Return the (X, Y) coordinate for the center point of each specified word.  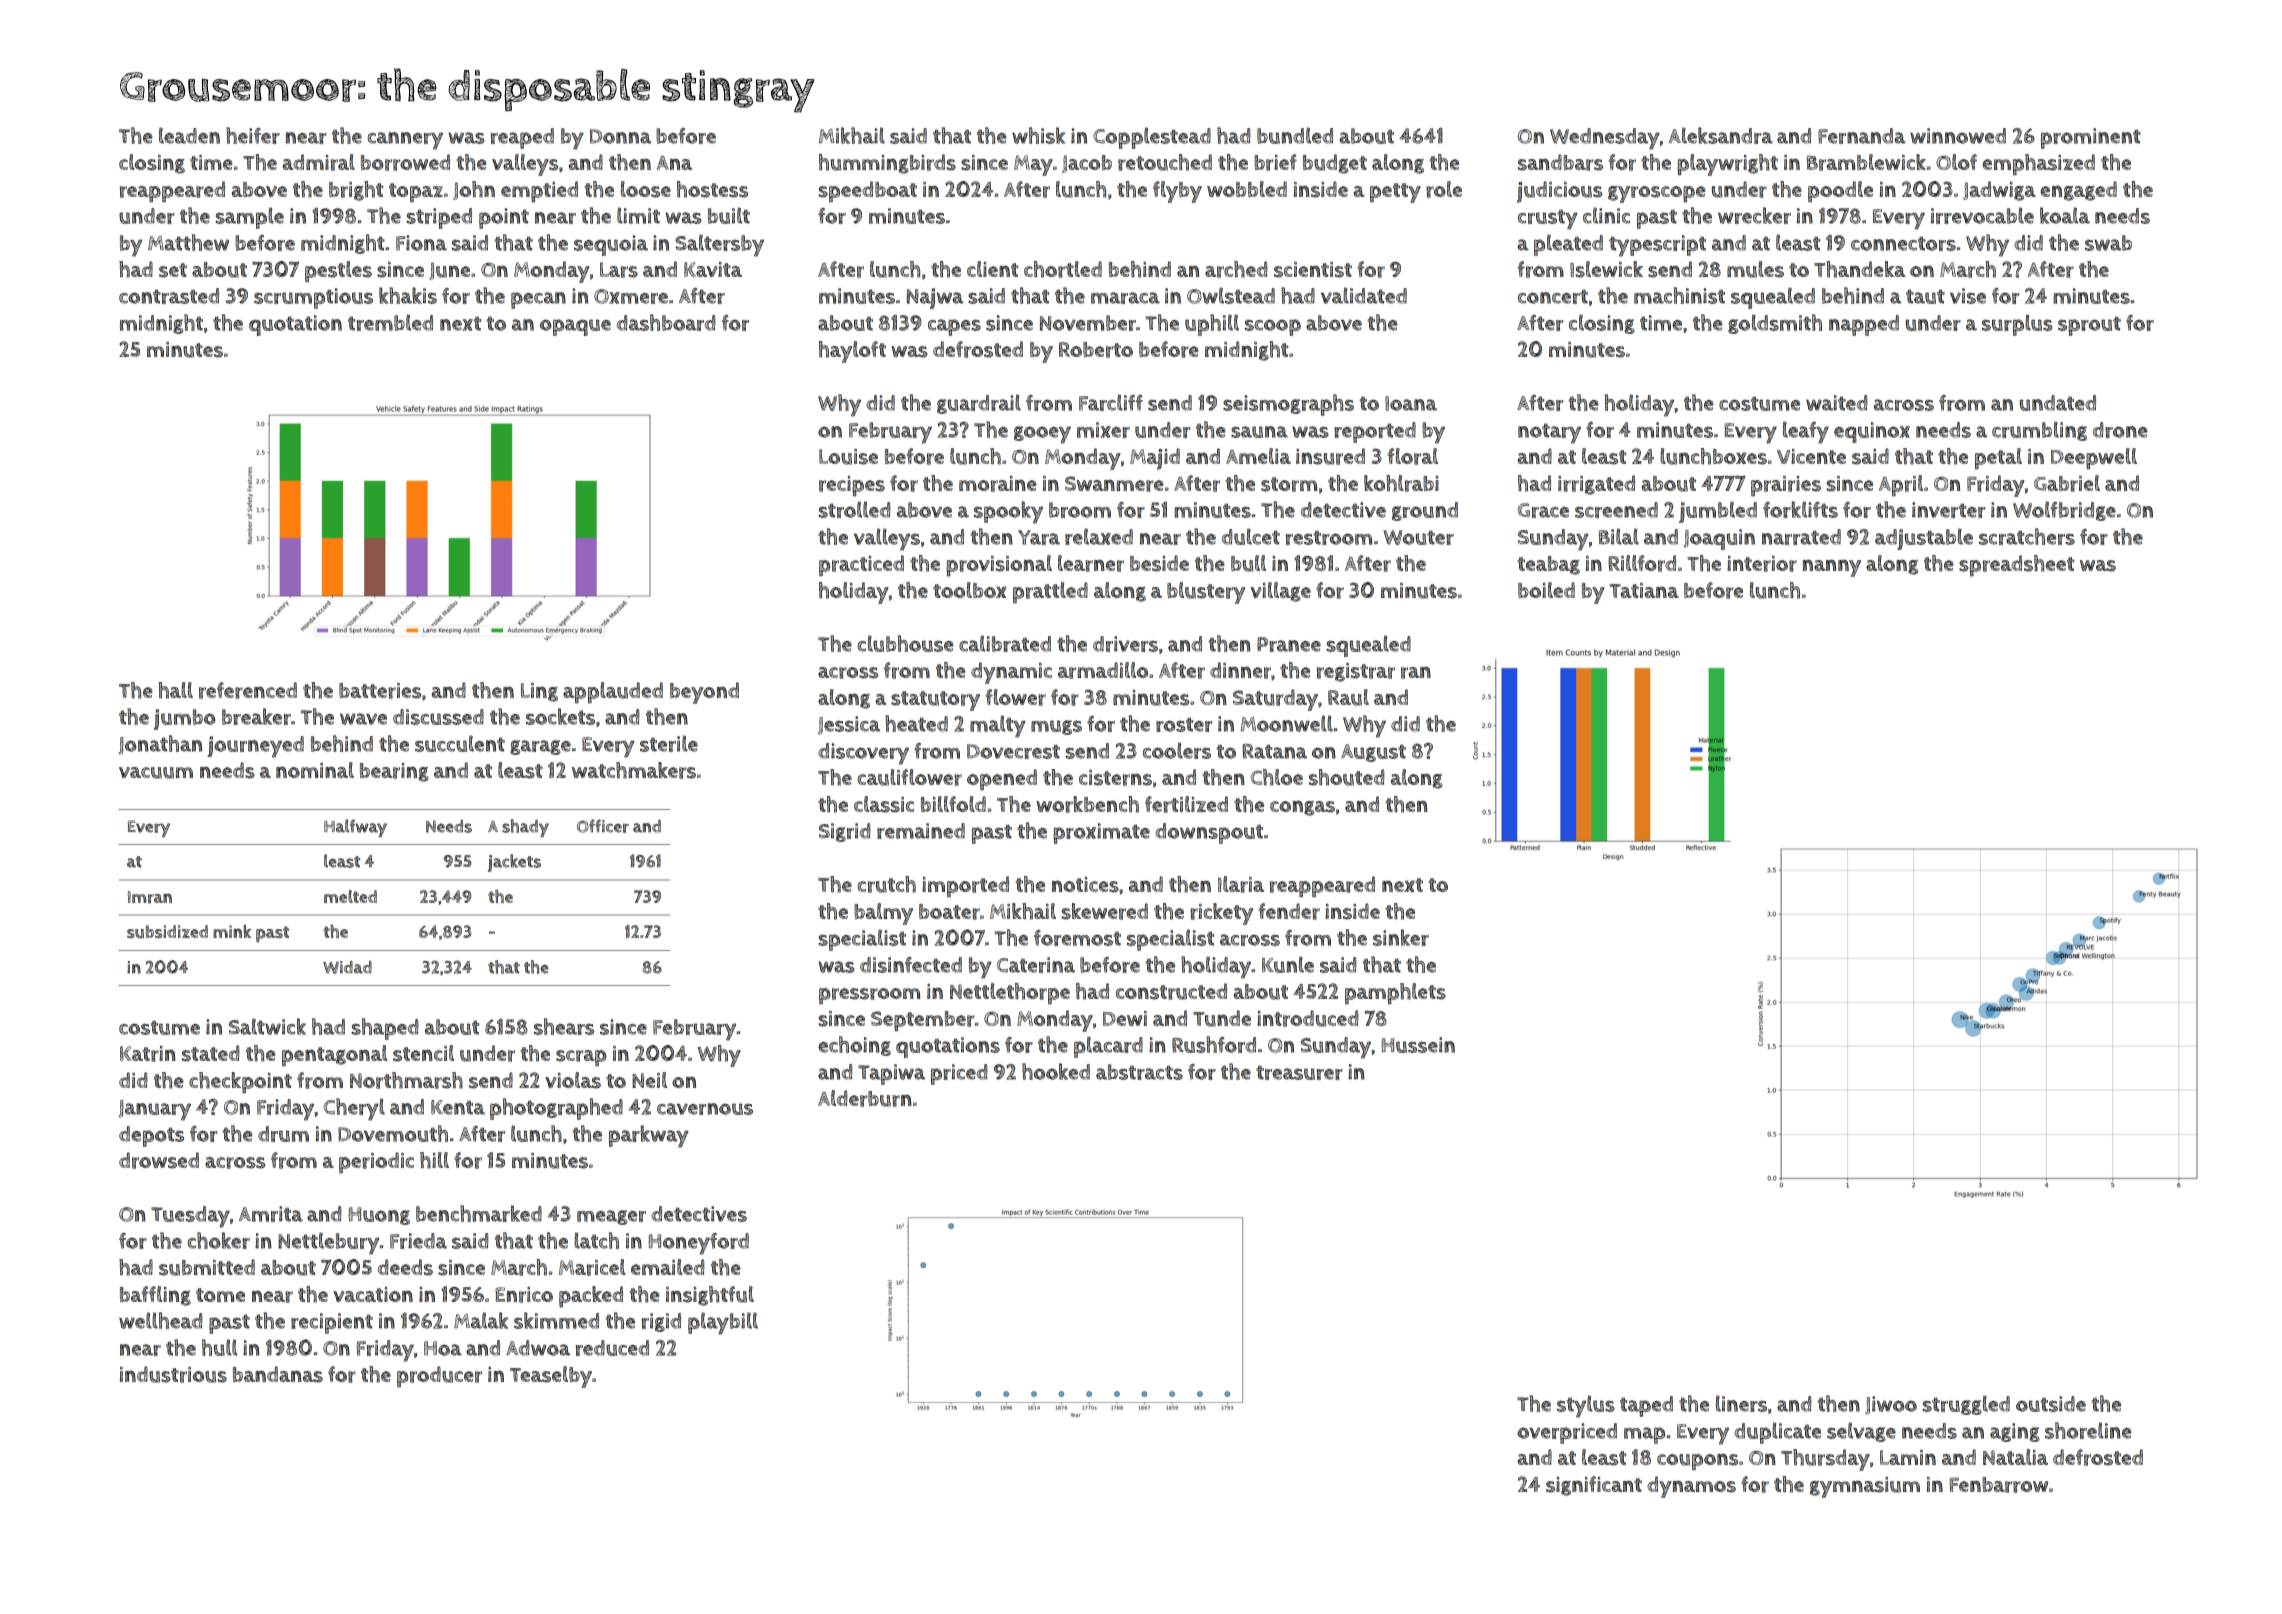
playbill (723, 1323)
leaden (189, 135)
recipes (852, 486)
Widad (347, 967)
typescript (1657, 246)
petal (1998, 459)
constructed (1171, 991)
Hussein (1418, 1045)
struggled (1966, 1405)
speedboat (867, 192)
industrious (173, 1374)
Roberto (1096, 350)
